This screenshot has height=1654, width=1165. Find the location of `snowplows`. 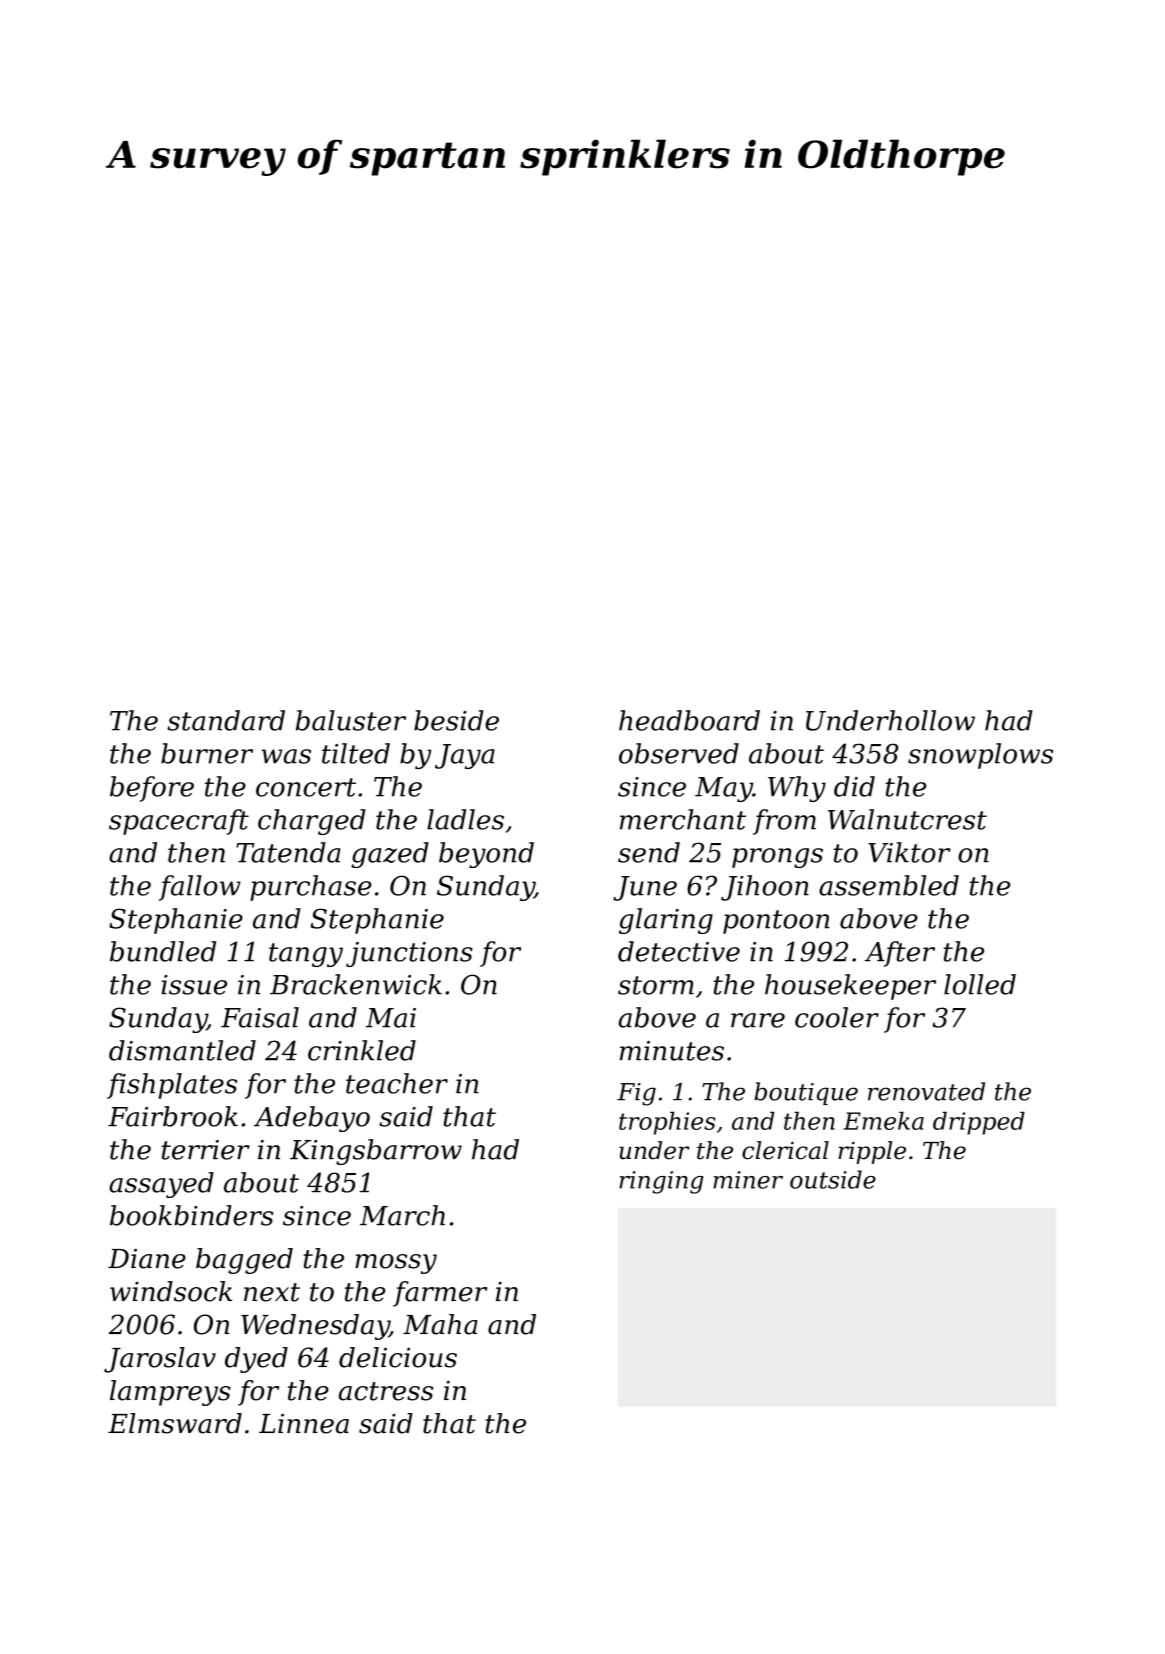

snowplows is located at coordinates (980, 756).
